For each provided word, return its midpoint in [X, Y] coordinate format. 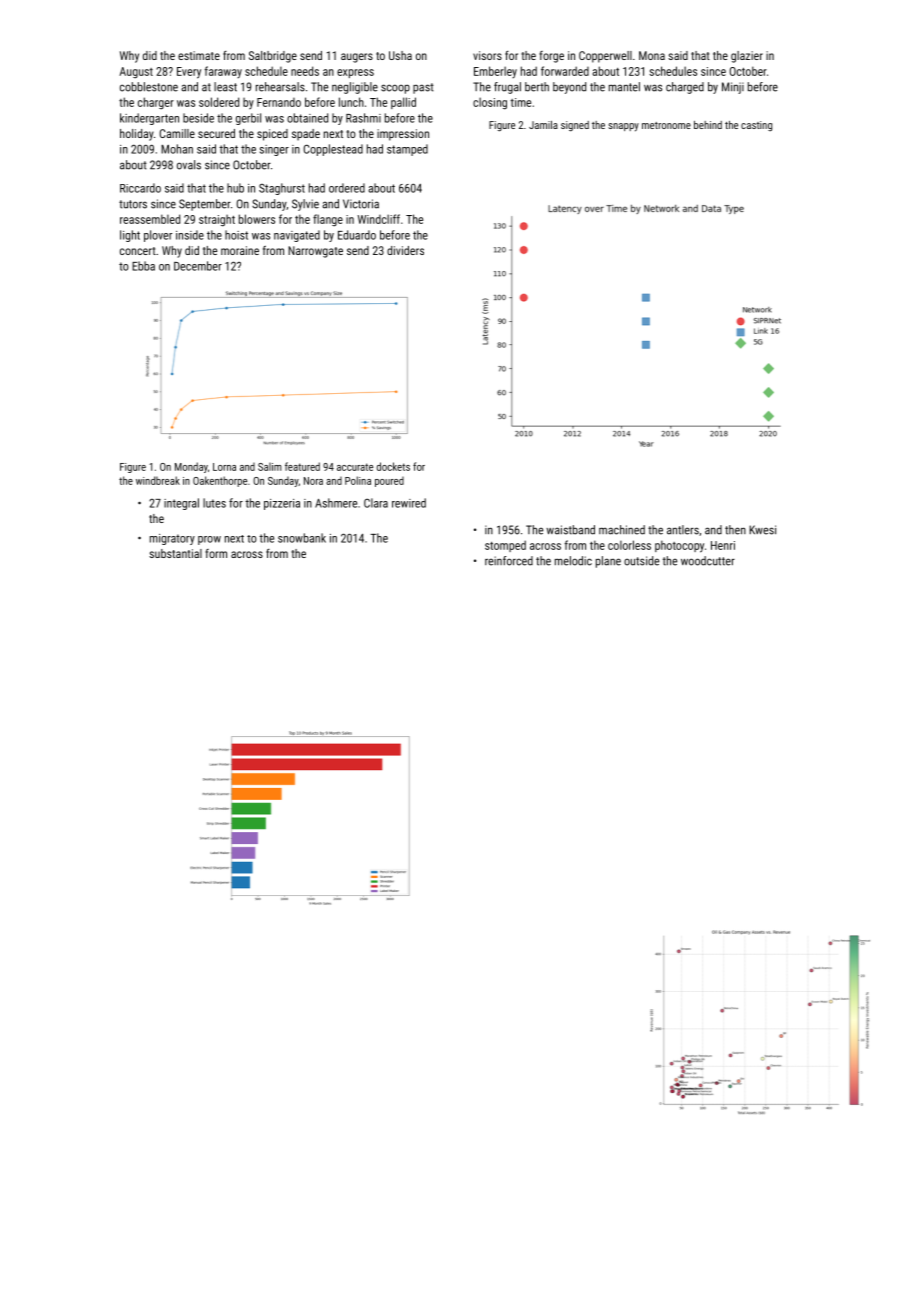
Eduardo [357, 235]
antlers [683, 530]
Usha [400, 55]
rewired [409, 503]
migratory [172, 539]
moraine [240, 250]
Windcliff [379, 219]
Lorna [224, 467]
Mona [652, 55]
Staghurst [282, 189]
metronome [666, 125]
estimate [199, 55]
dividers [405, 250]
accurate [355, 467]
